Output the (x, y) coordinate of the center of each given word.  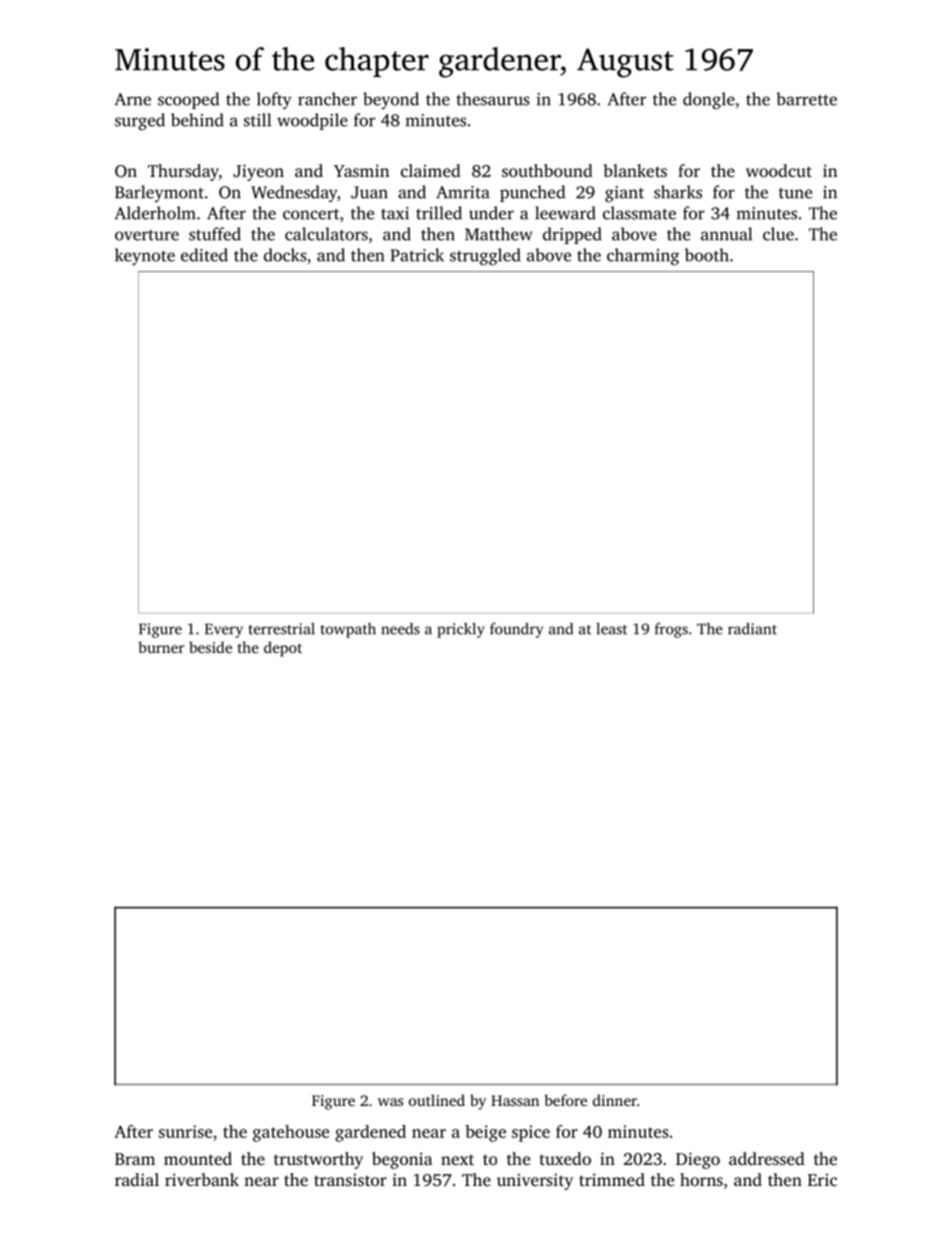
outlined (437, 1100)
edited (204, 255)
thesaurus (493, 99)
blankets (635, 170)
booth (707, 255)
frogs (671, 630)
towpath (348, 630)
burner (161, 647)
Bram (135, 1159)
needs (400, 629)
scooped (188, 100)
